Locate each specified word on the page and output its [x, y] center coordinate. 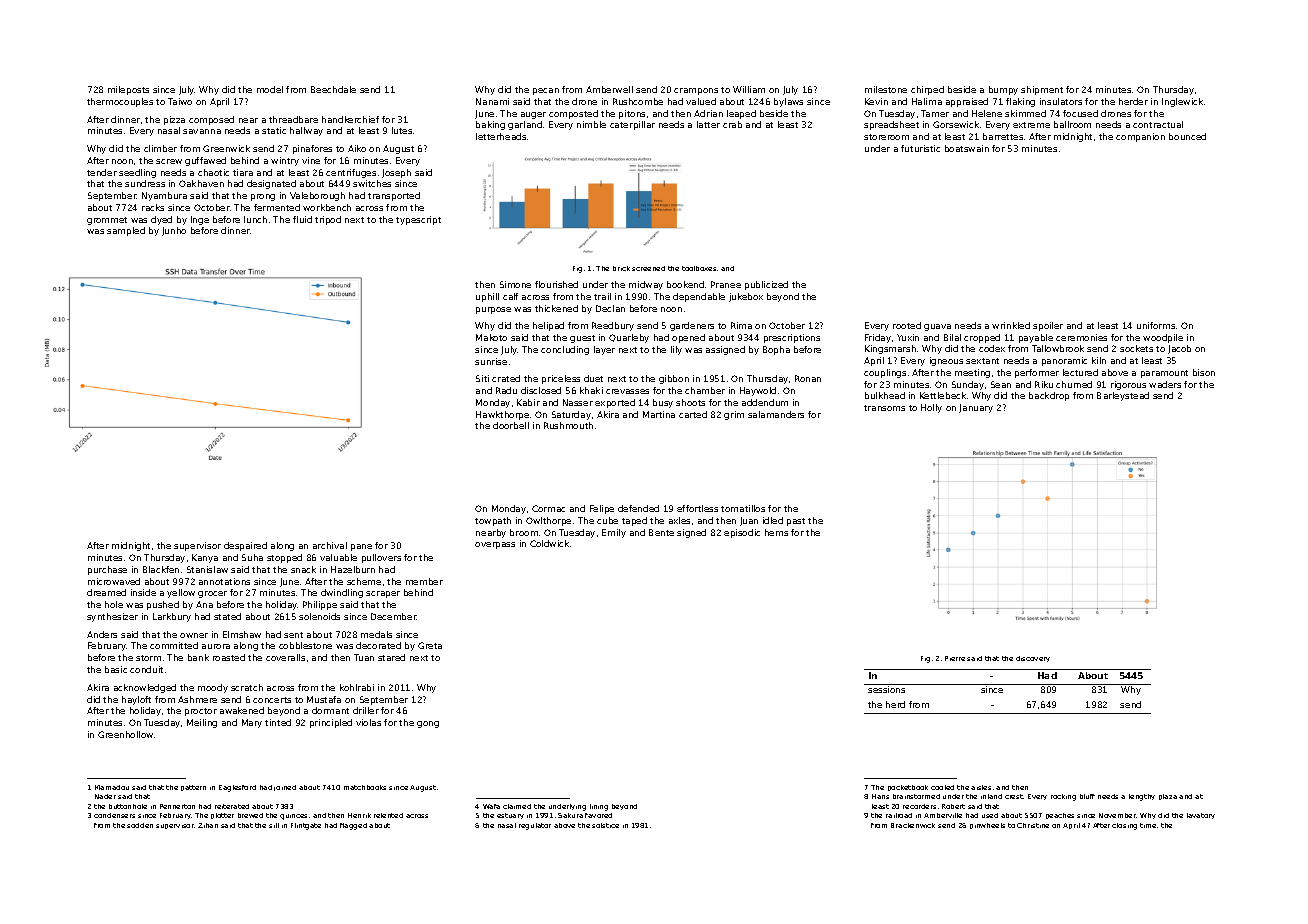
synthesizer [112, 617]
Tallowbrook [1058, 348]
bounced [1187, 136]
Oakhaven [201, 183]
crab [732, 124]
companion [1140, 137]
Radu [506, 390]
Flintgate [306, 826]
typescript [418, 220]
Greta [430, 645]
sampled [126, 231]
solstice [605, 825]
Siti [482, 378]
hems [776, 532]
